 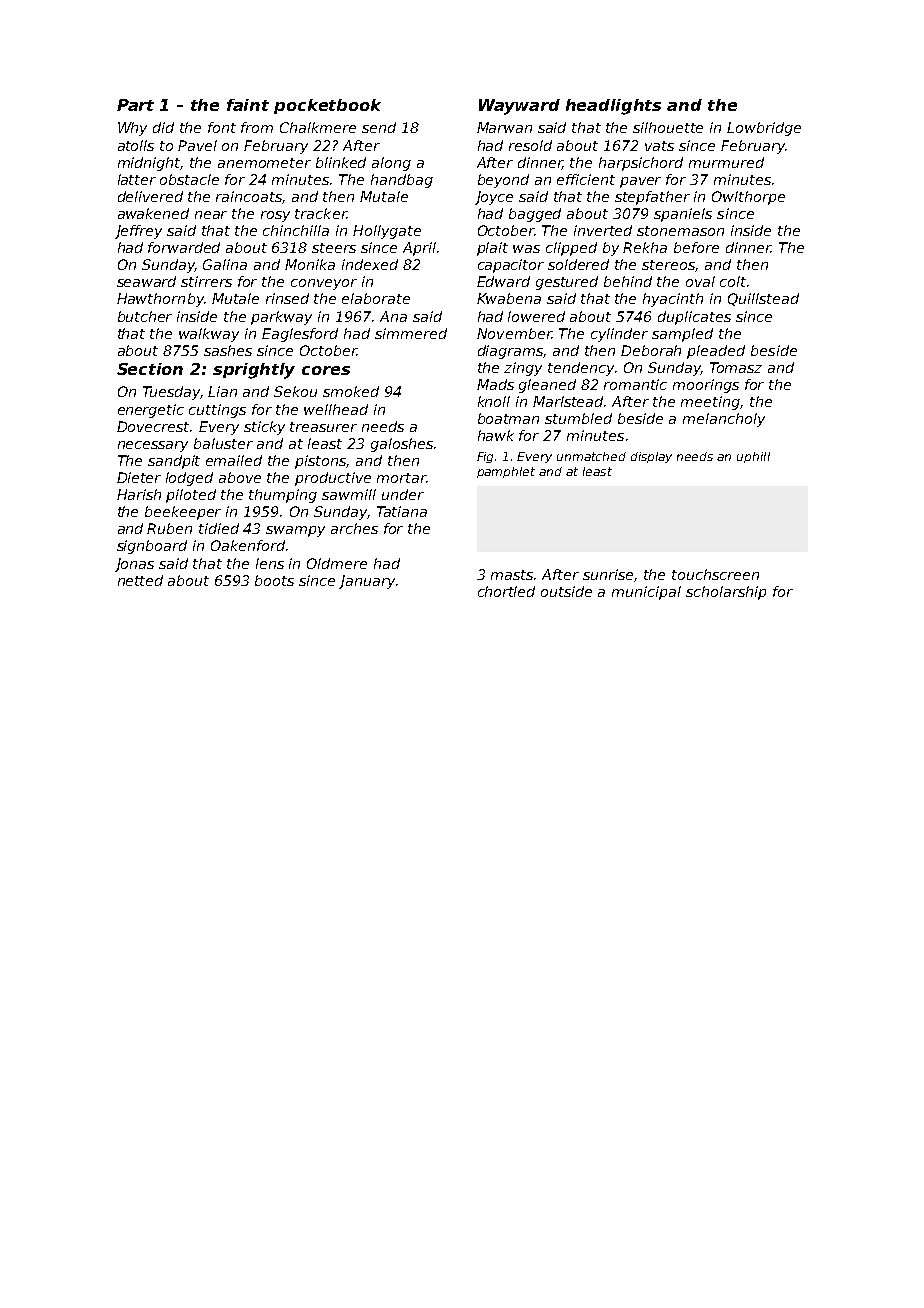 What do you see at coordinates (535, 215) in the screenshot?
I see `bagged` at bounding box center [535, 215].
